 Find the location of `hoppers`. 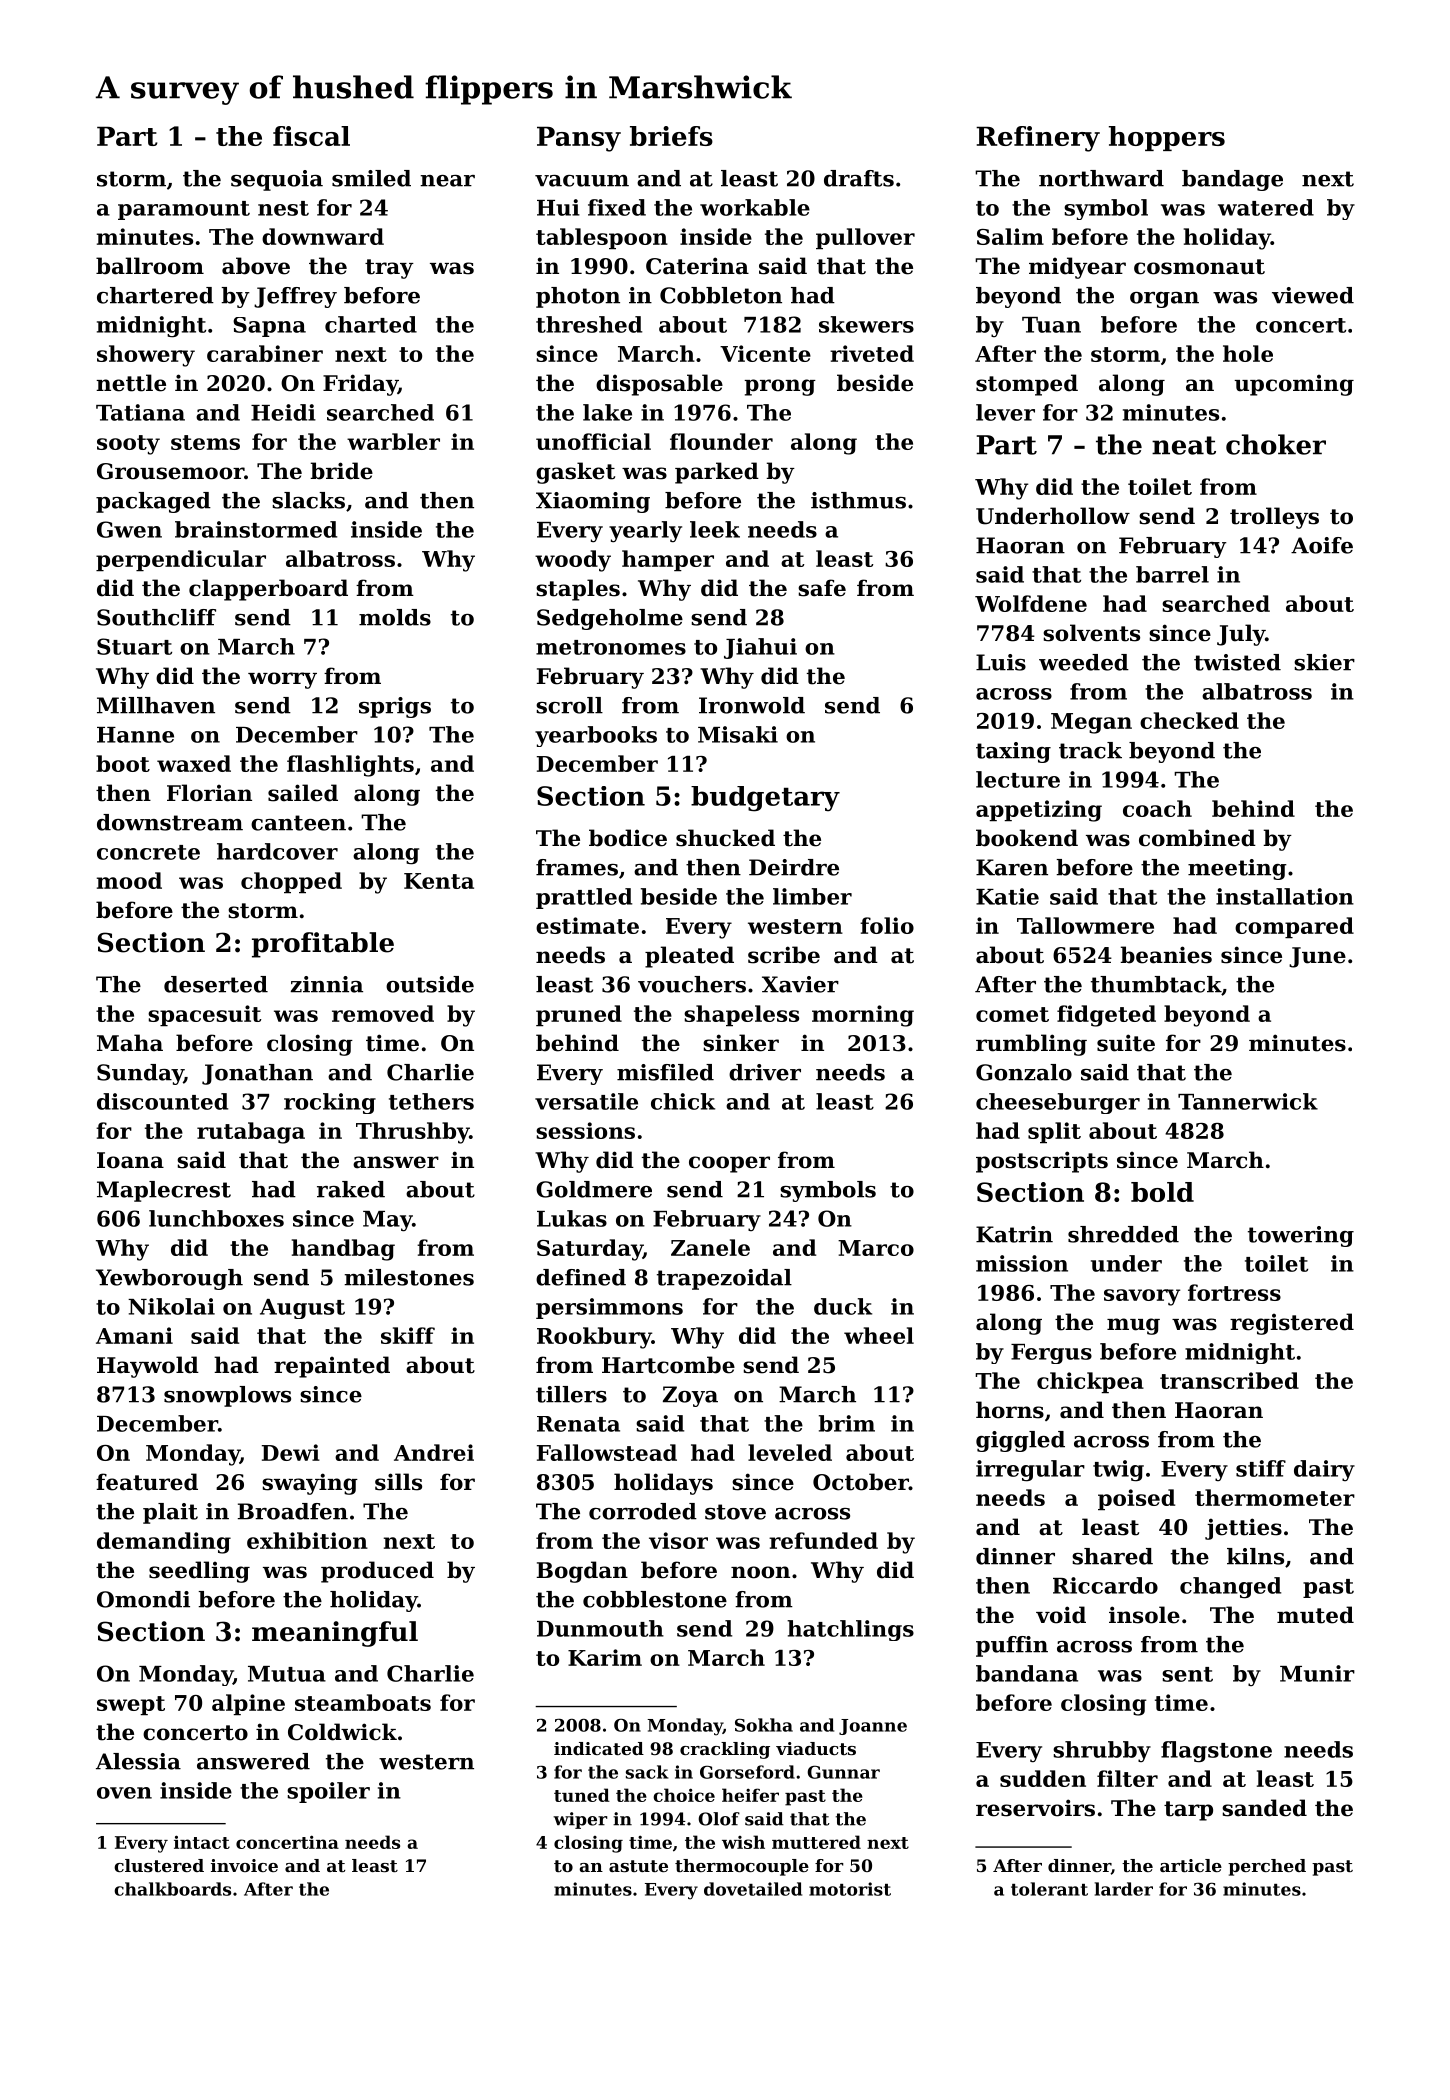

hoppers is located at coordinates (1167, 138).
